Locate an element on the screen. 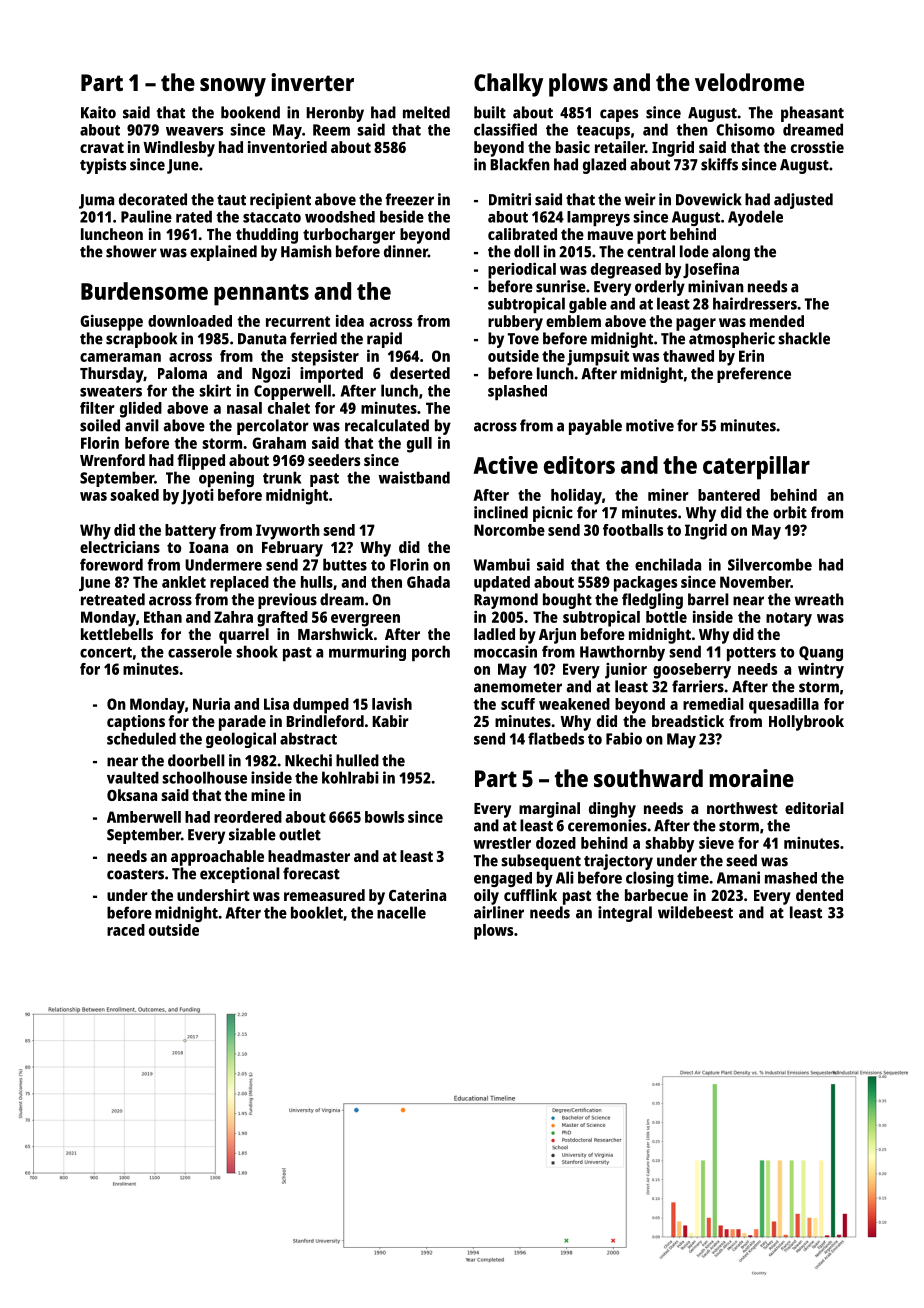  typists is located at coordinates (103, 166).
